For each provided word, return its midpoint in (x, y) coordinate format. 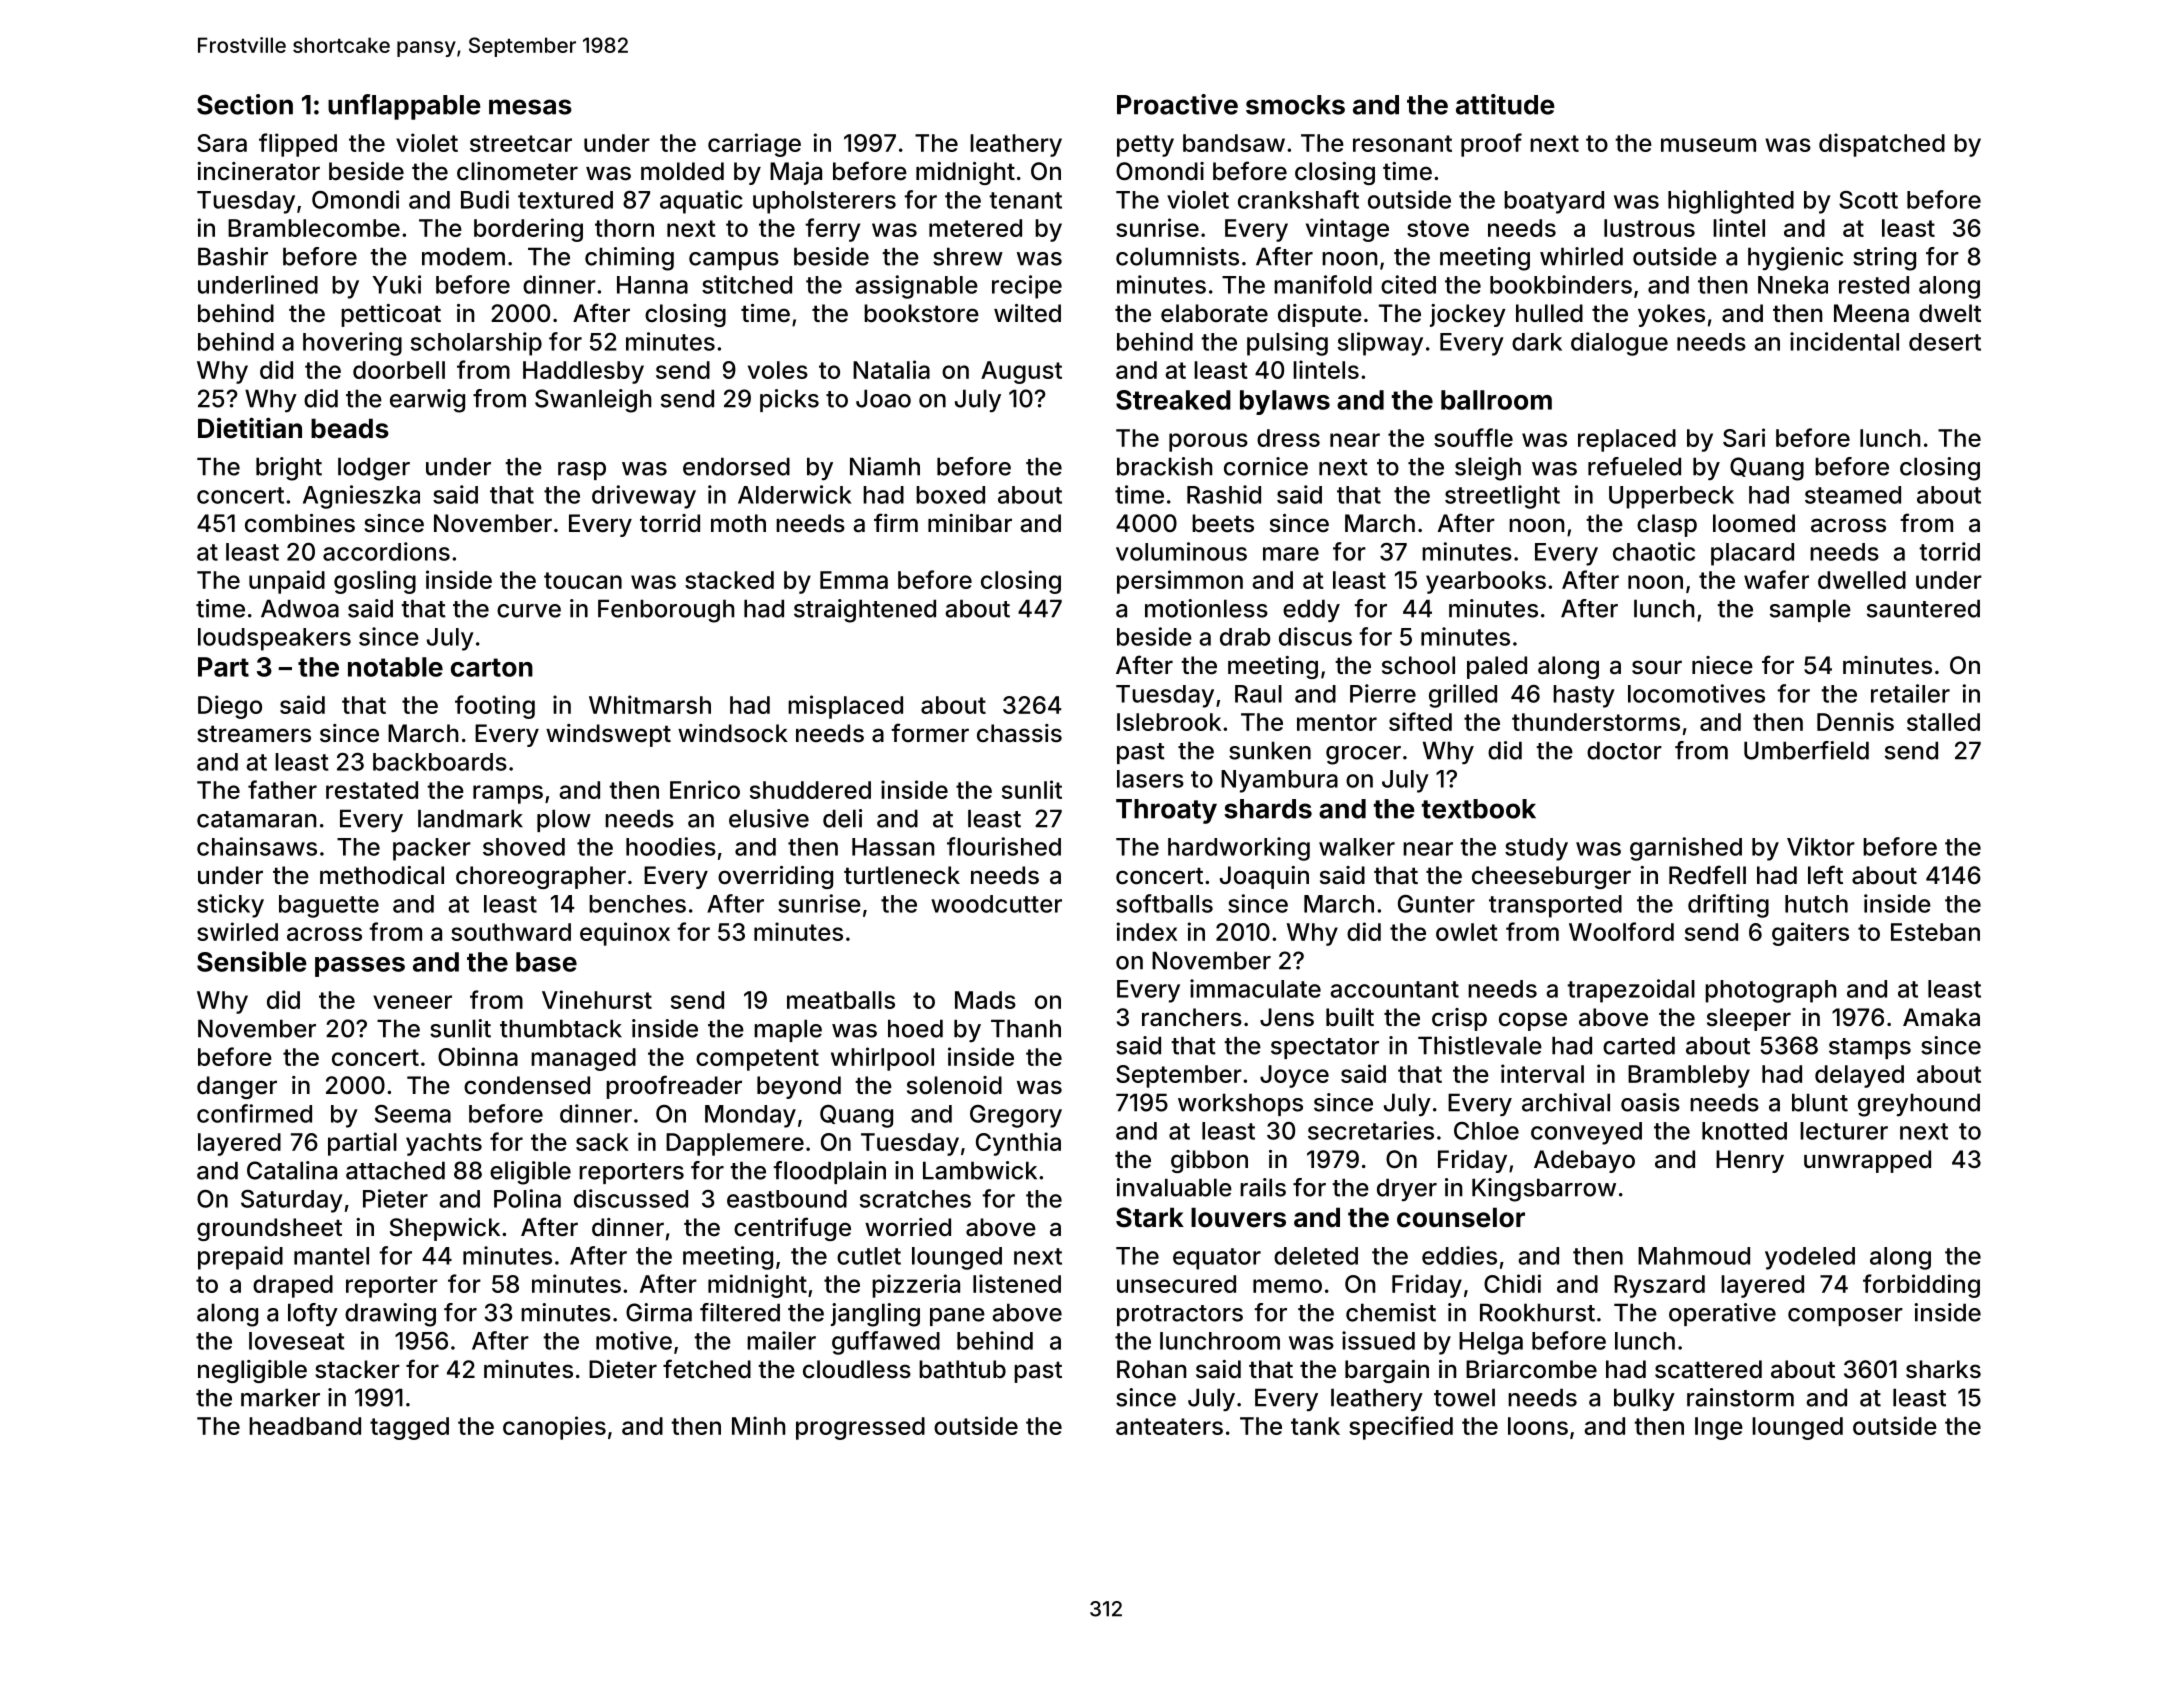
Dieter (623, 1369)
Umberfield (1806, 750)
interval (1542, 1073)
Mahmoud (1694, 1256)
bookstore (921, 313)
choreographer (541, 877)
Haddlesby (583, 372)
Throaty (1166, 811)
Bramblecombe (314, 228)
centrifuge (792, 1229)
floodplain (829, 1172)
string (1884, 259)
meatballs (841, 1000)
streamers (254, 734)
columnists (1177, 256)
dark (1537, 342)
